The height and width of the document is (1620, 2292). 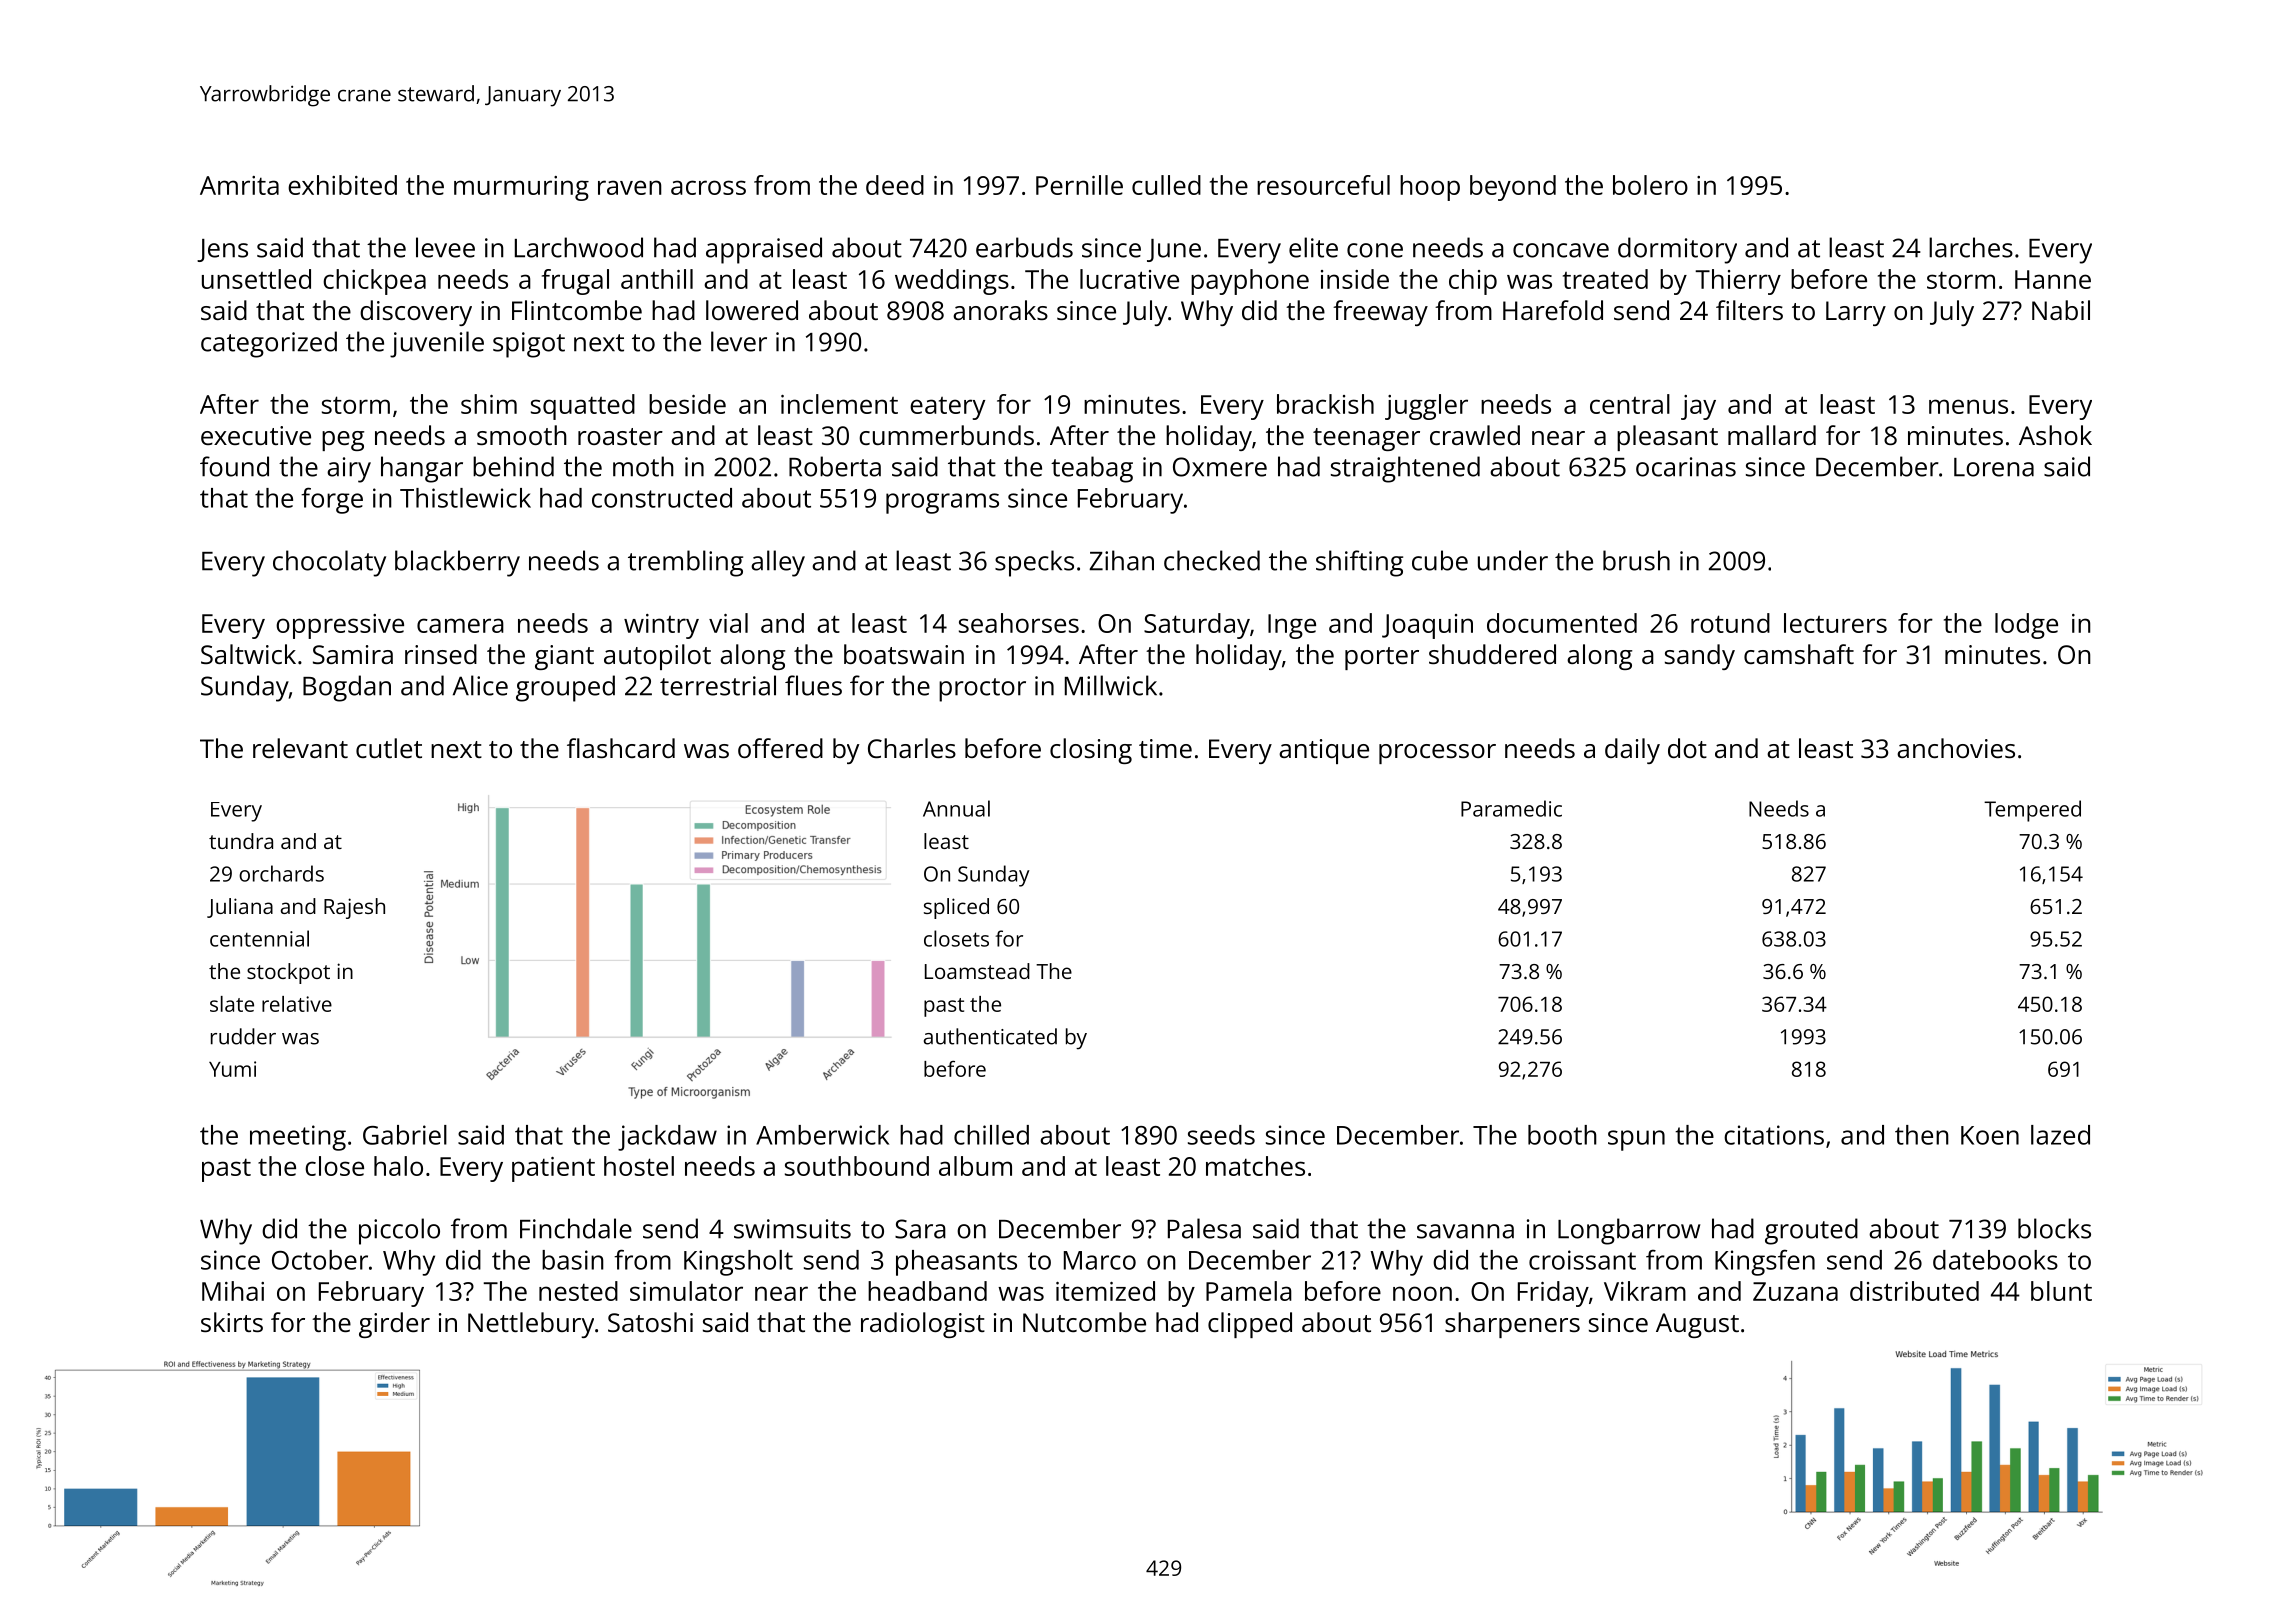 I want to click on rotund, so click(x=1730, y=623).
